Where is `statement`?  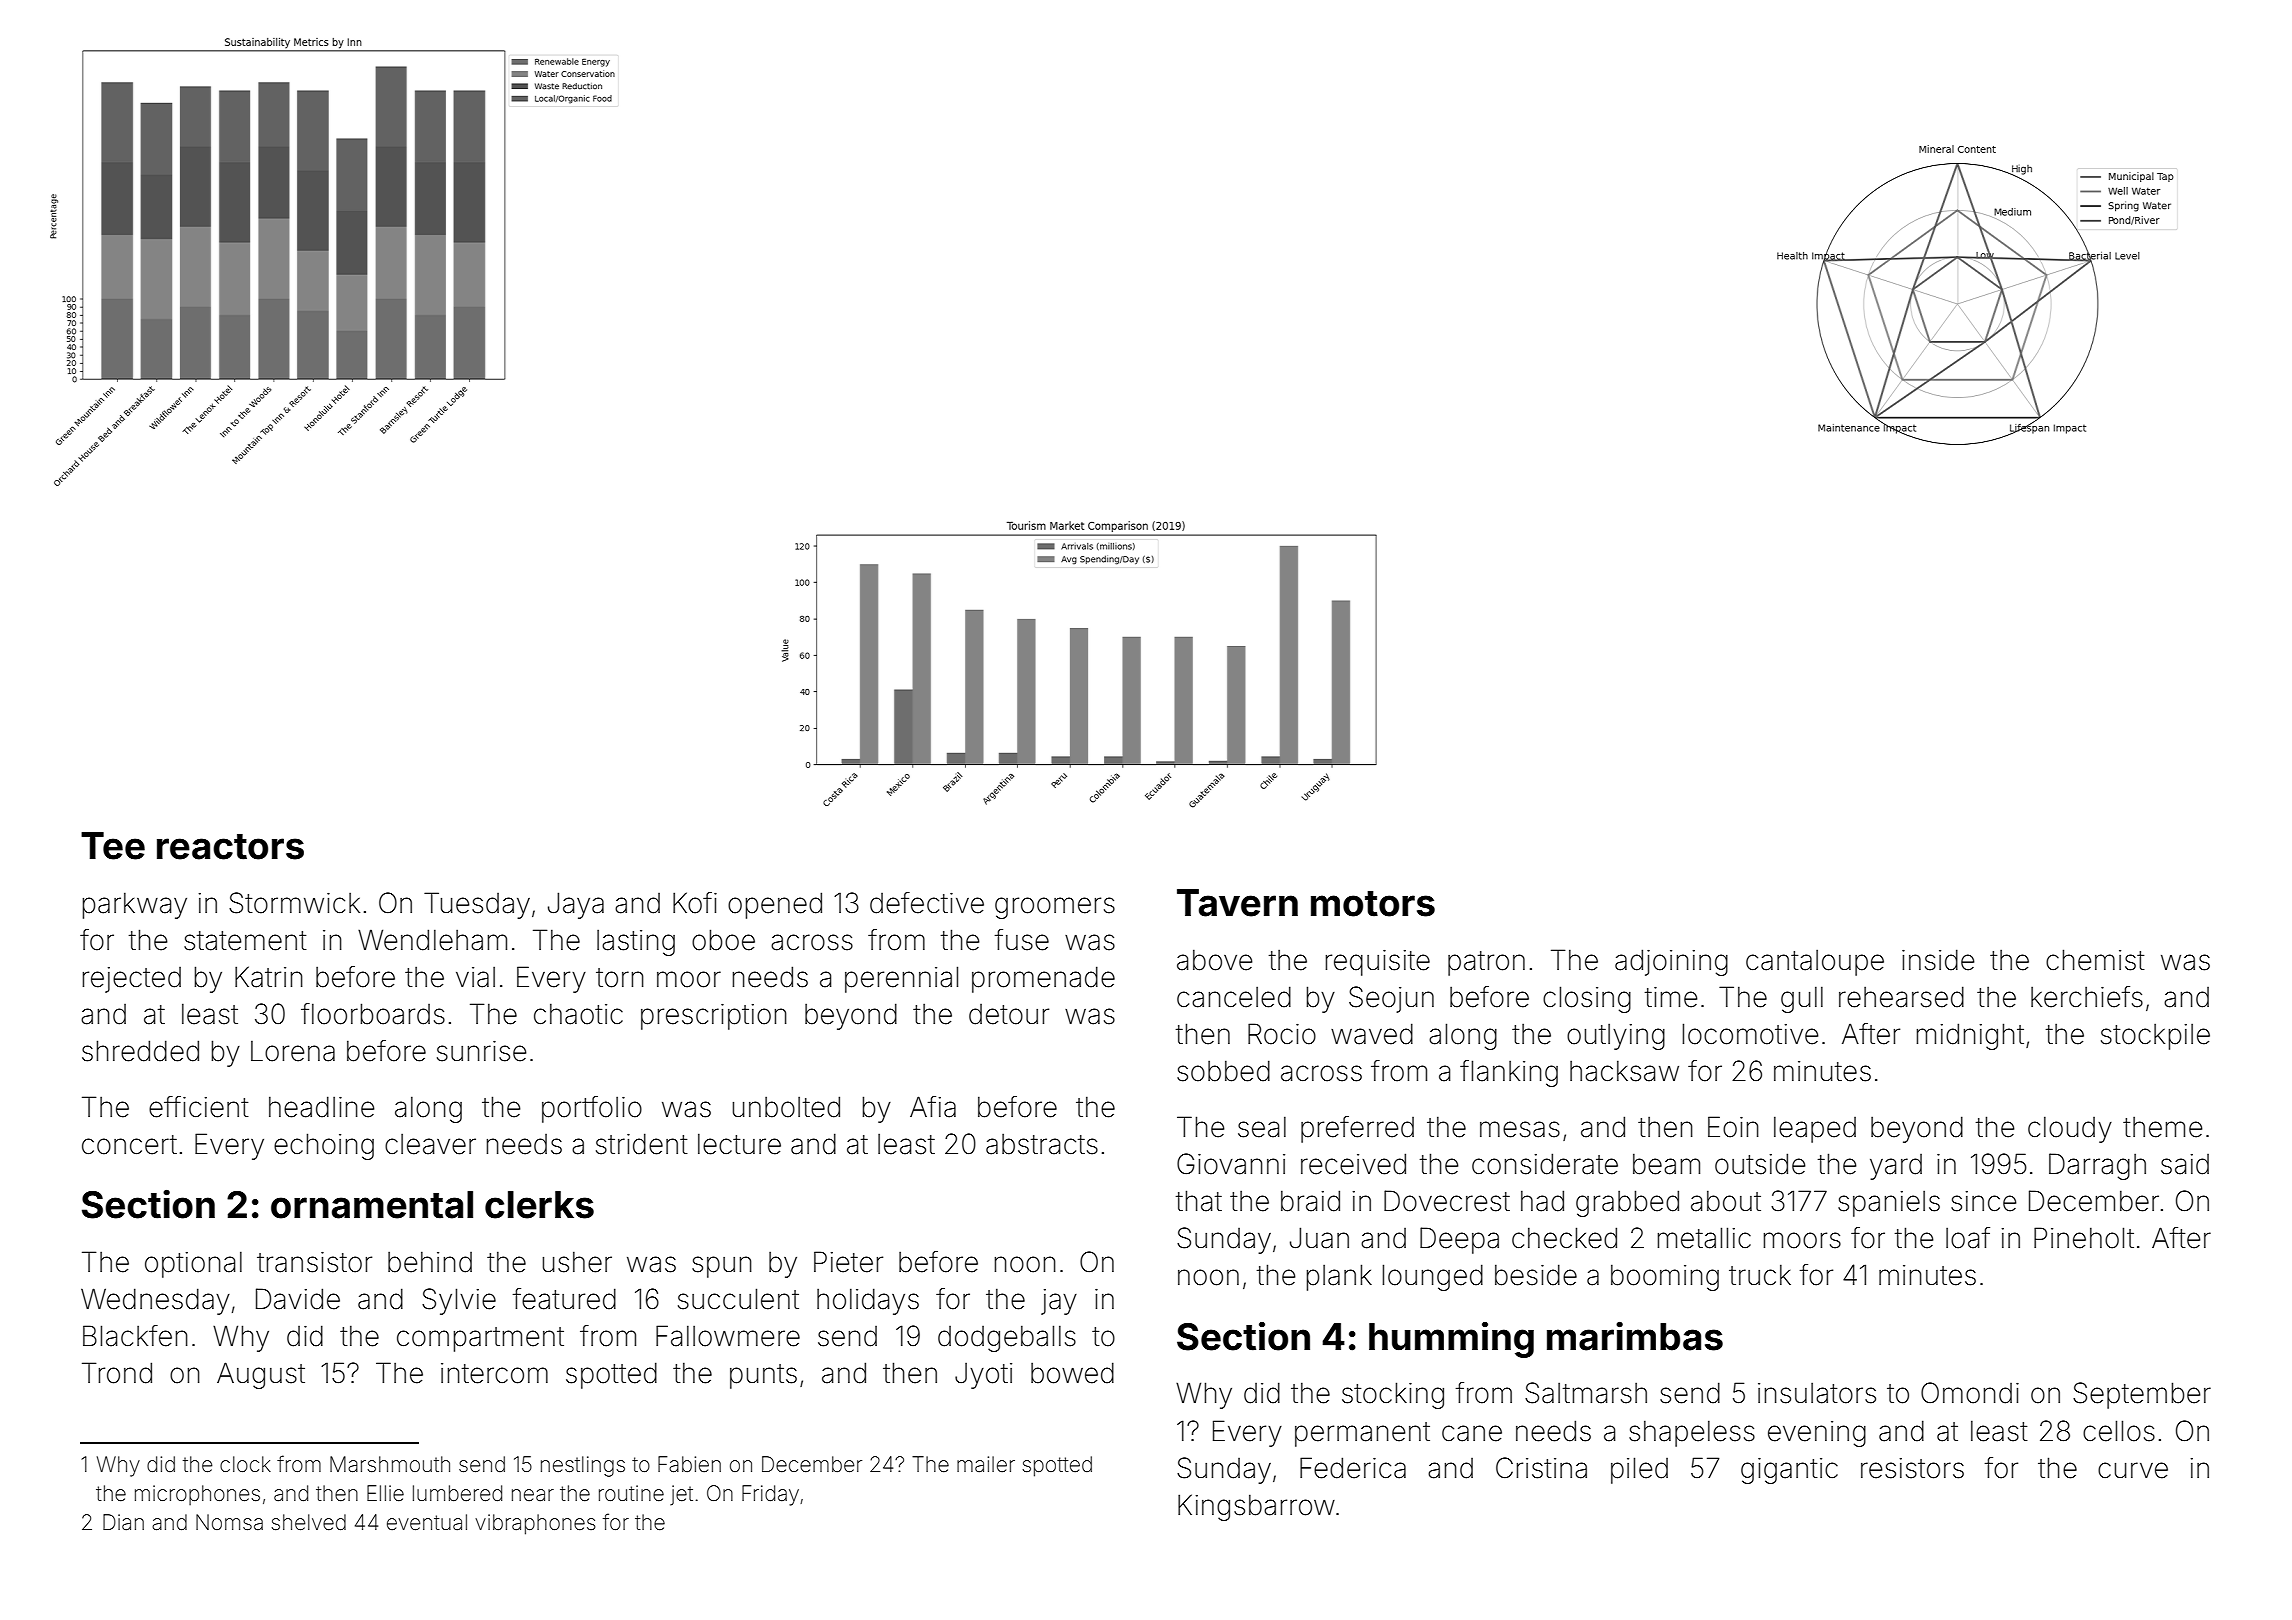 statement is located at coordinates (245, 941).
